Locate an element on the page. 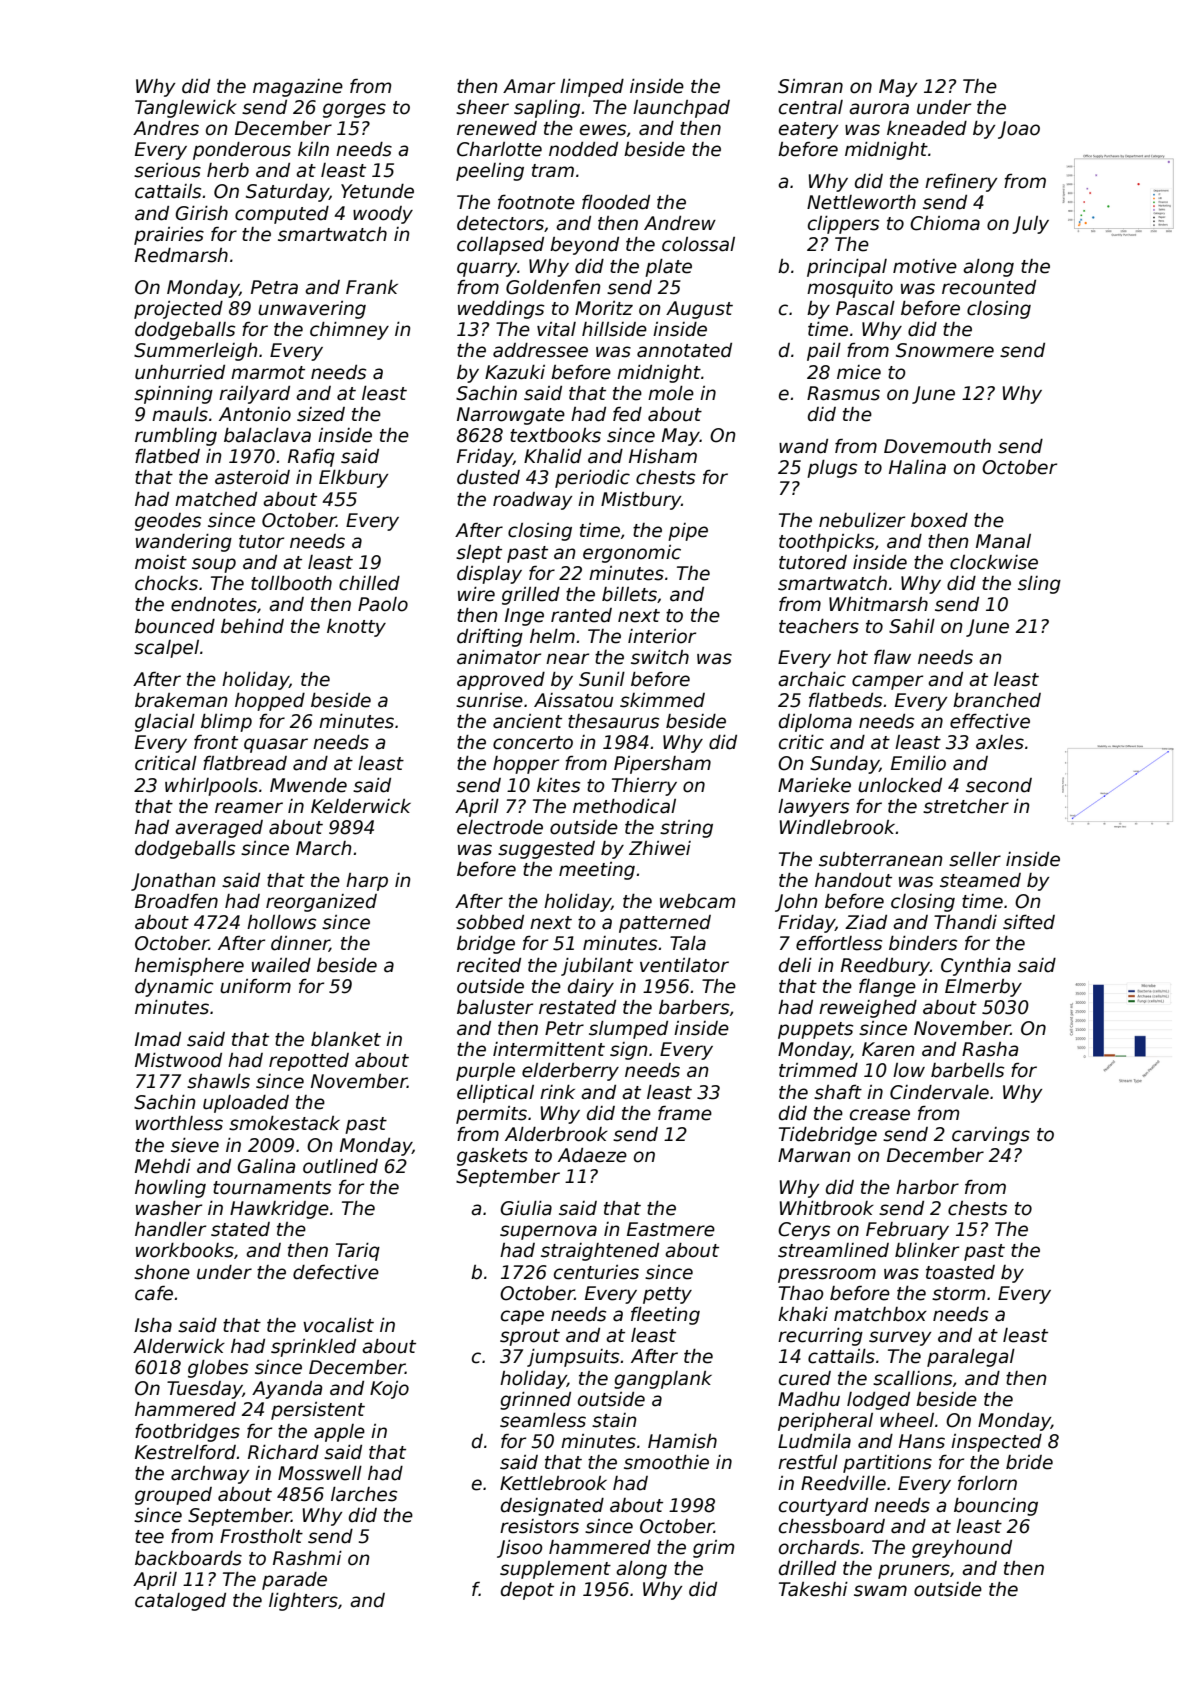  Mehdi is located at coordinates (163, 1166).
